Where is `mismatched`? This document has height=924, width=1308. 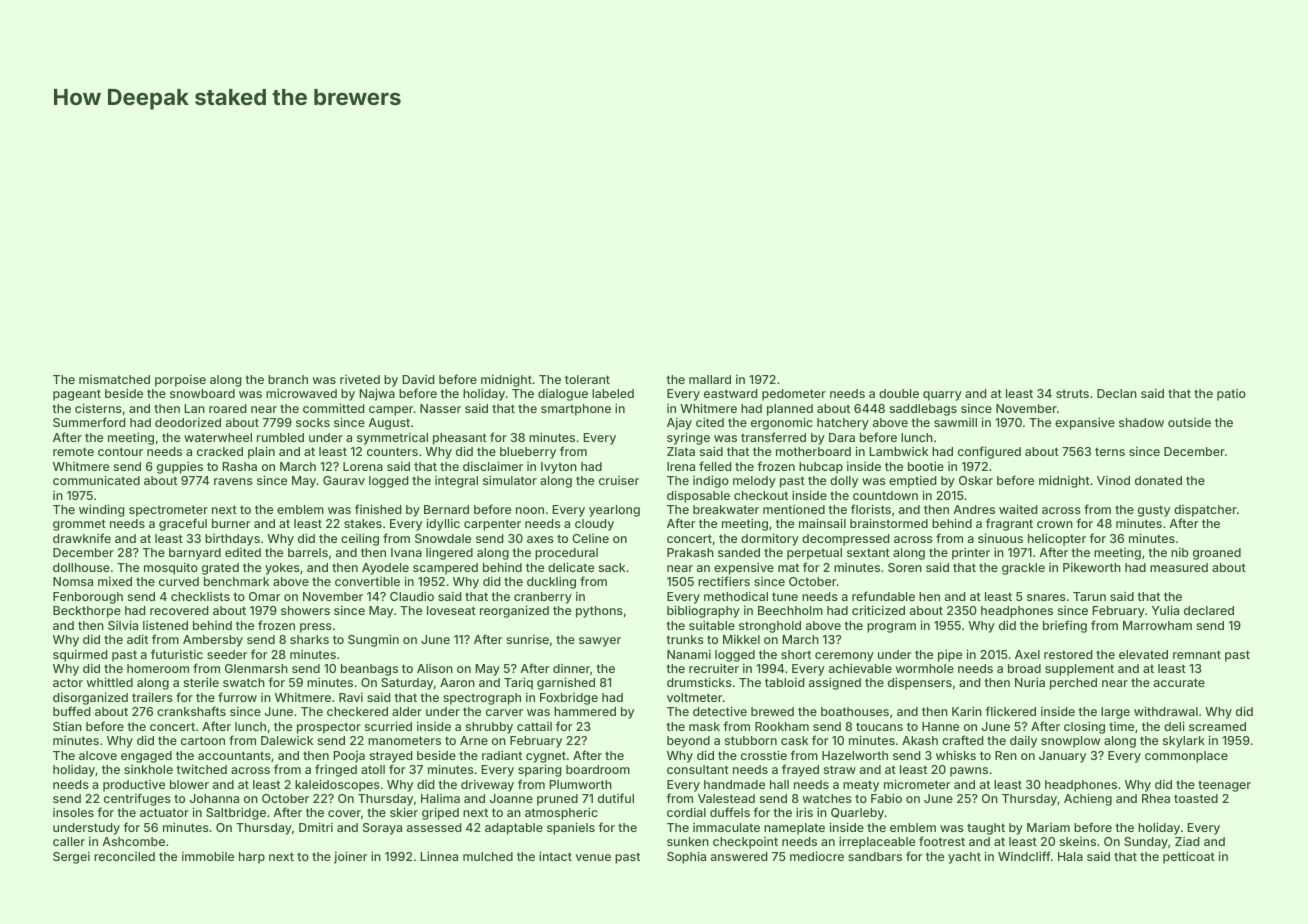
mismatched is located at coordinates (114, 379).
